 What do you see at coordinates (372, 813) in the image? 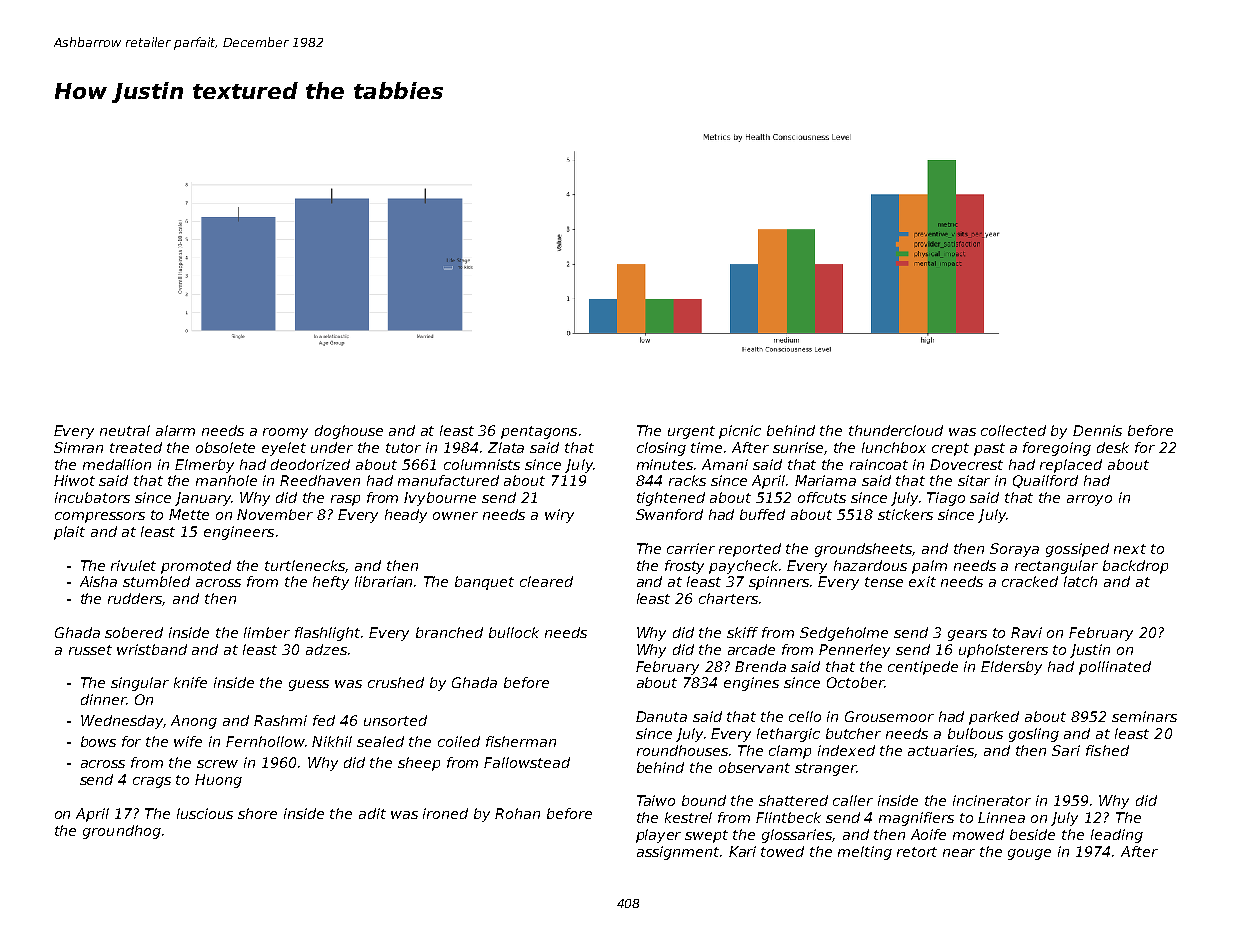
I see `adit` at bounding box center [372, 813].
